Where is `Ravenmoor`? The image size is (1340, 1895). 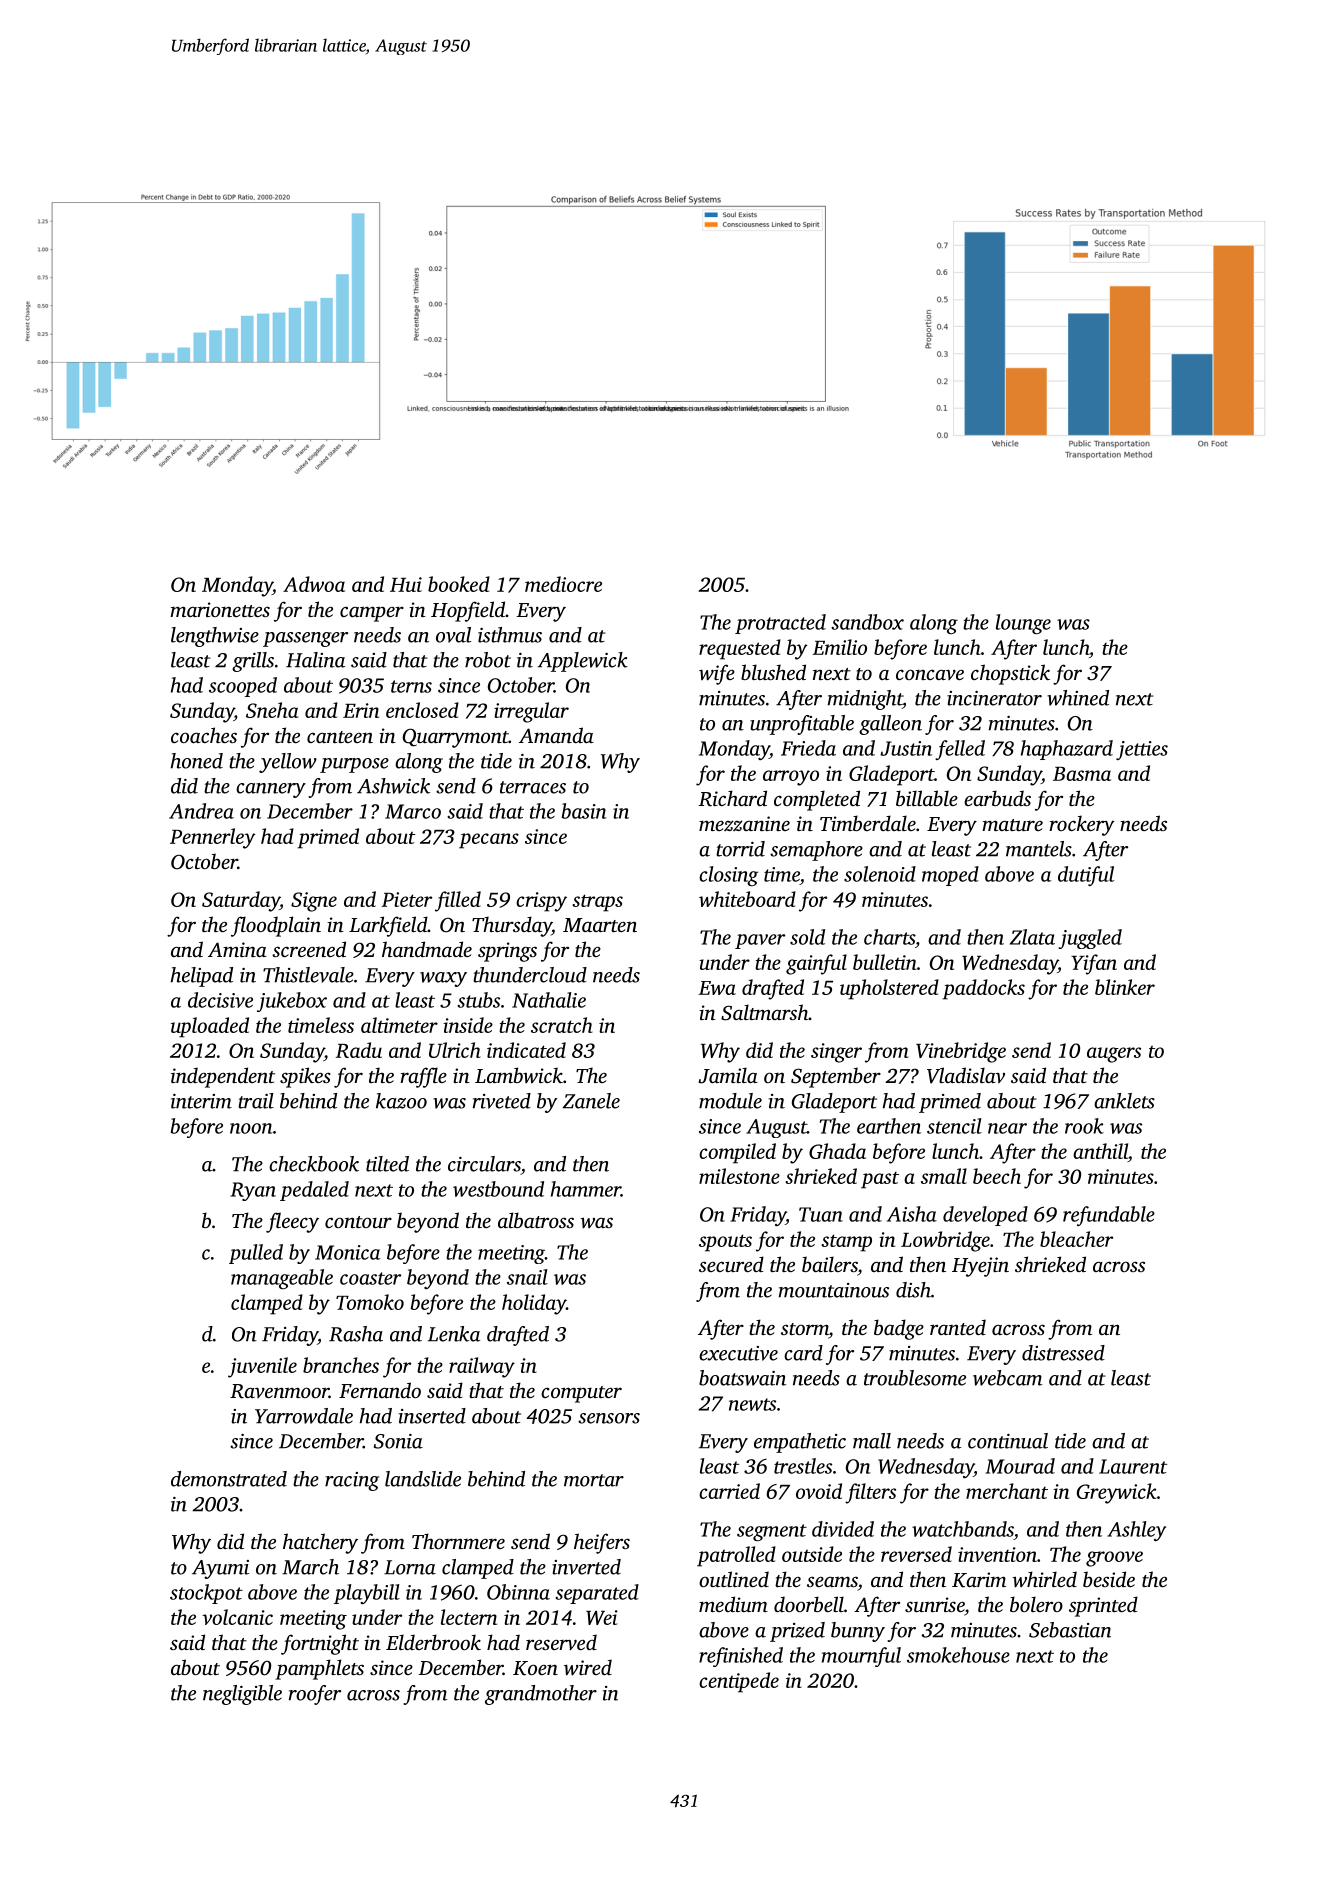
Ravenmoor is located at coordinates (279, 1391).
